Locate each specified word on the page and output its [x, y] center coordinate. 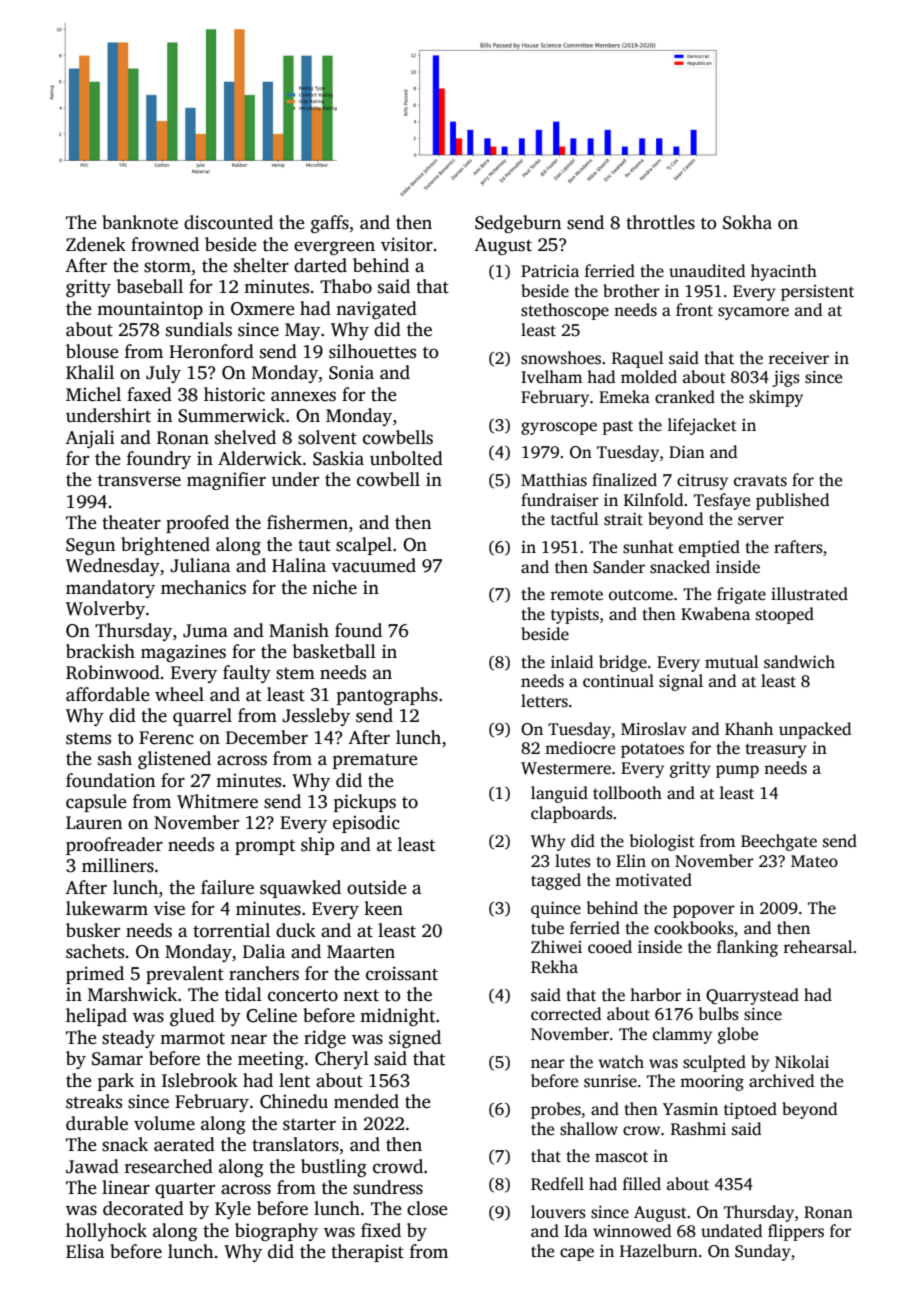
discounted [228, 222]
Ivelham [551, 377]
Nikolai [802, 1061]
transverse [139, 480]
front [694, 310]
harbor [655, 995]
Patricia [550, 271]
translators [295, 1144]
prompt [265, 847]
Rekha [554, 967]
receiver [799, 358]
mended [366, 1101]
